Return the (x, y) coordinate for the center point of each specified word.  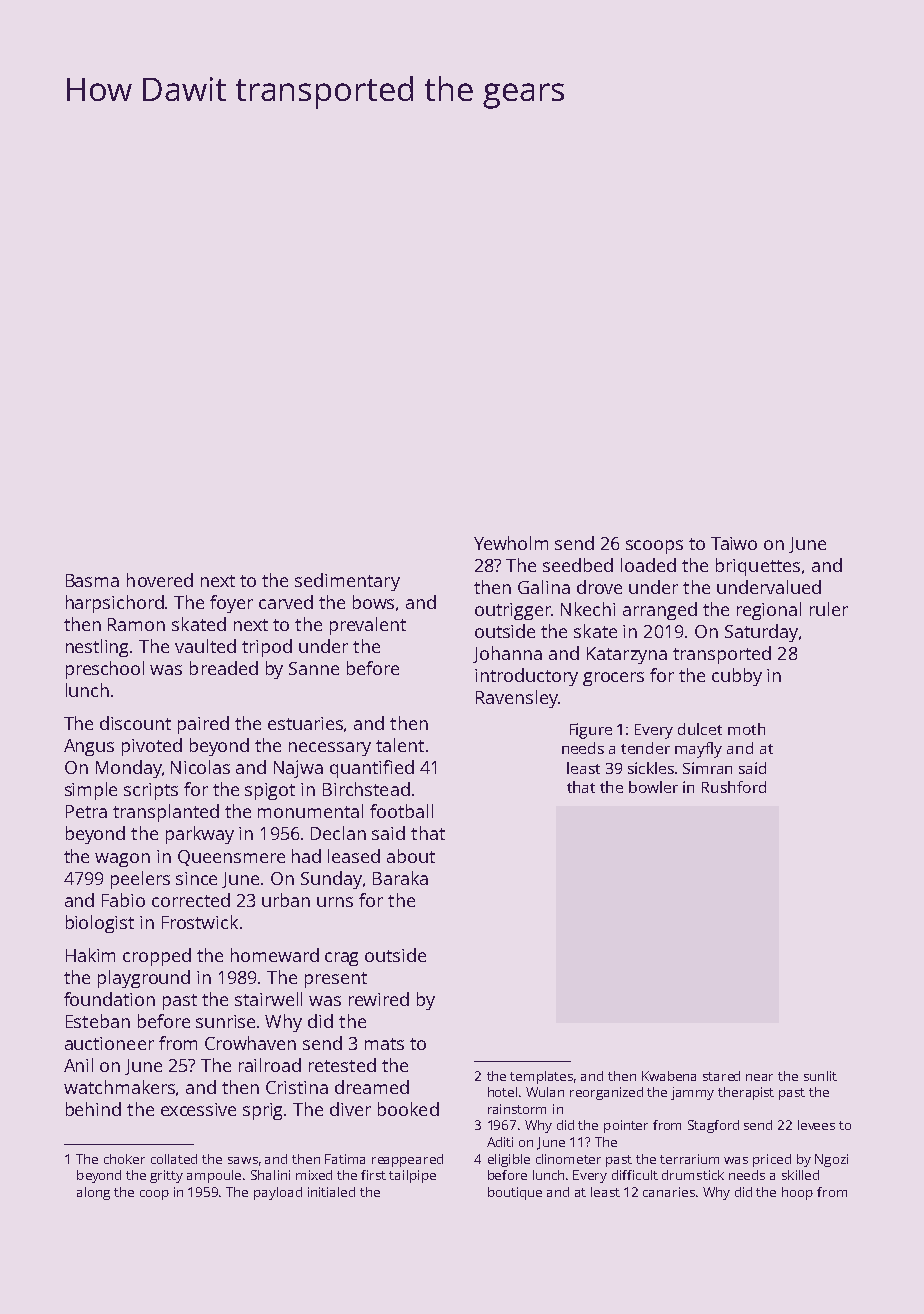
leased (354, 856)
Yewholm (511, 543)
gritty (166, 1176)
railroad (270, 1065)
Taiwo (734, 543)
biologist (100, 924)
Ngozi (831, 1160)
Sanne (314, 668)
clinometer (568, 1159)
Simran (707, 768)
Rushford (734, 787)
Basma (92, 580)
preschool (105, 670)
